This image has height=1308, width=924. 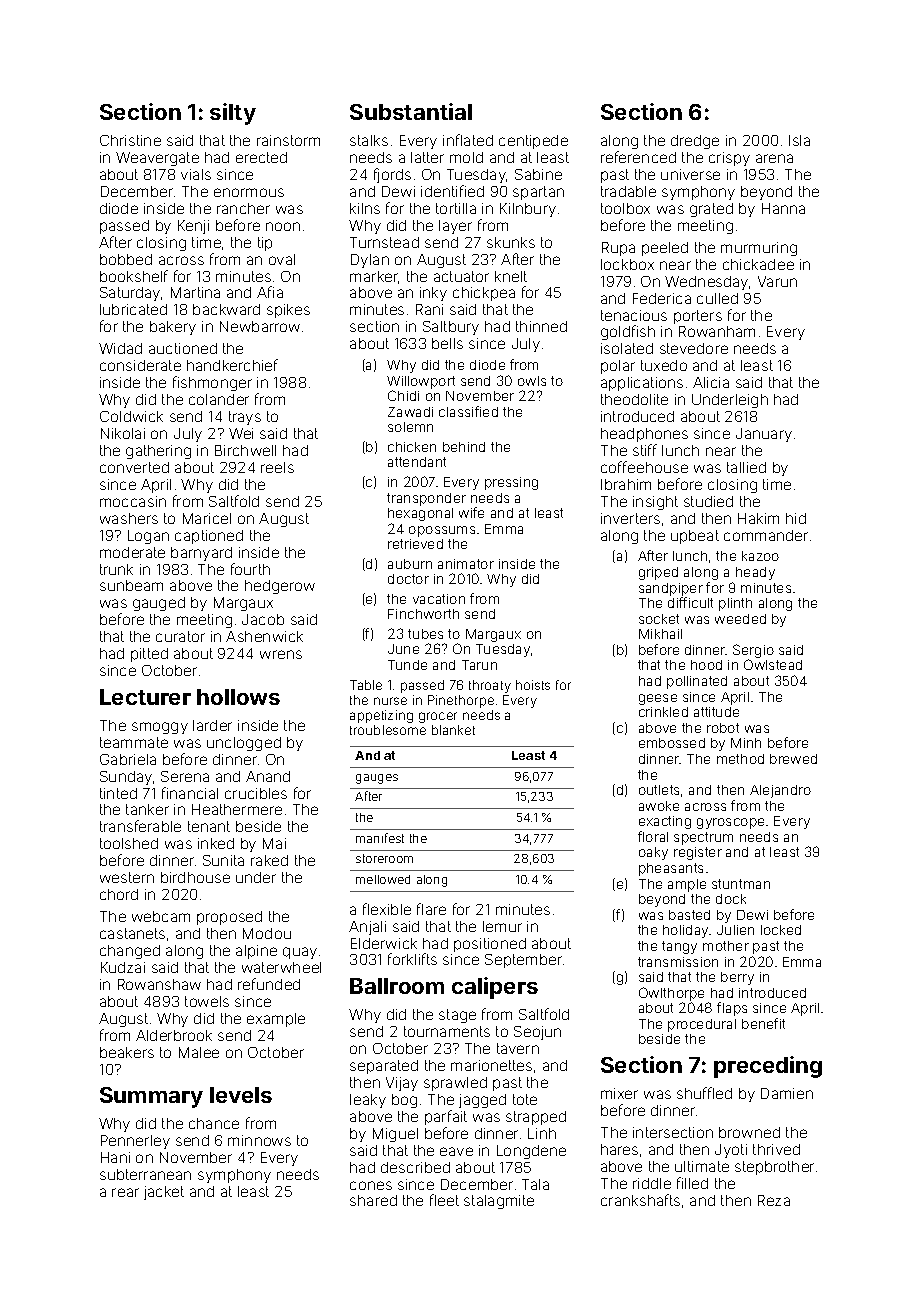 What do you see at coordinates (468, 140) in the image?
I see `inflated` at bounding box center [468, 140].
